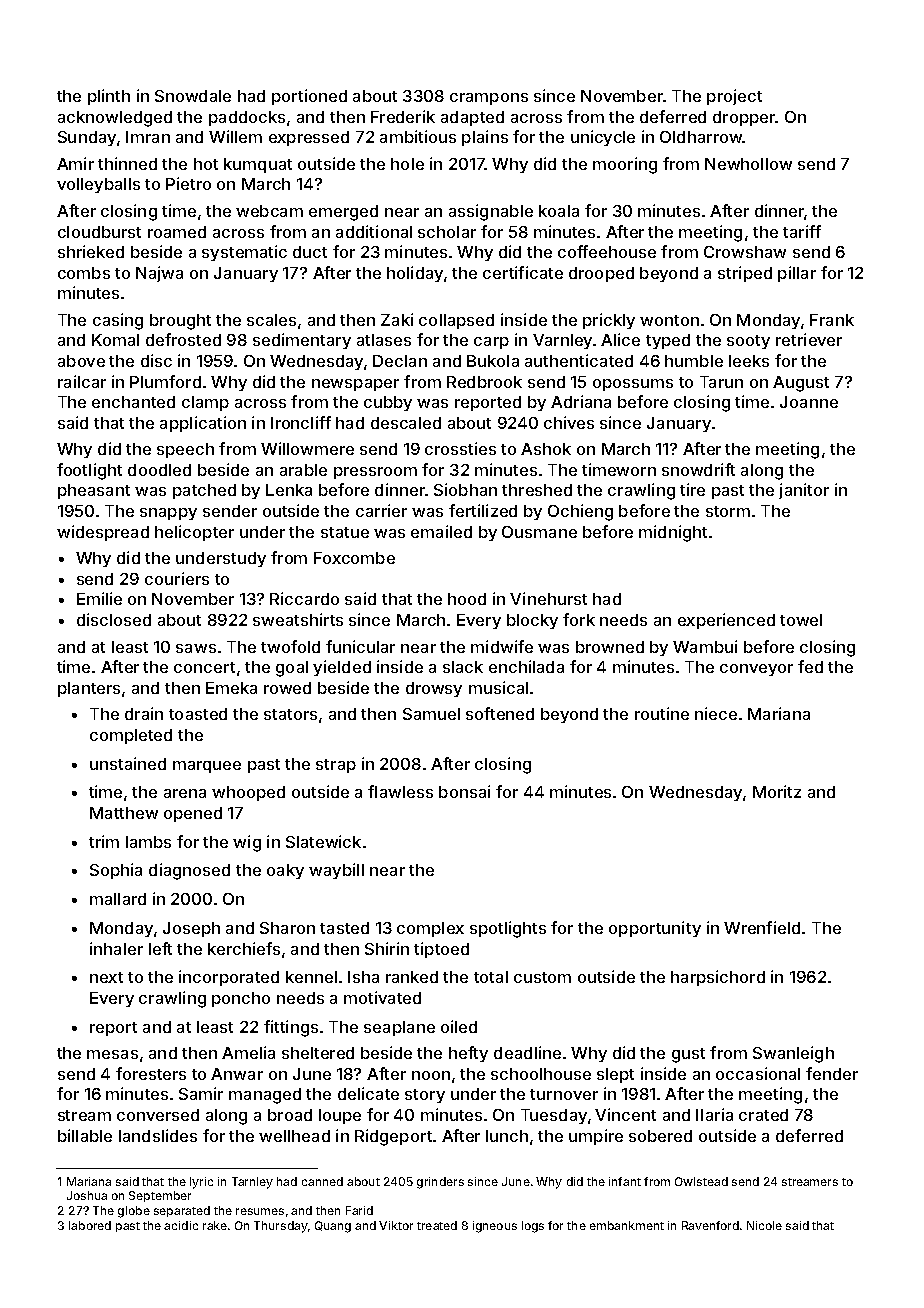 The image size is (924, 1308). I want to click on widespread, so click(103, 533).
